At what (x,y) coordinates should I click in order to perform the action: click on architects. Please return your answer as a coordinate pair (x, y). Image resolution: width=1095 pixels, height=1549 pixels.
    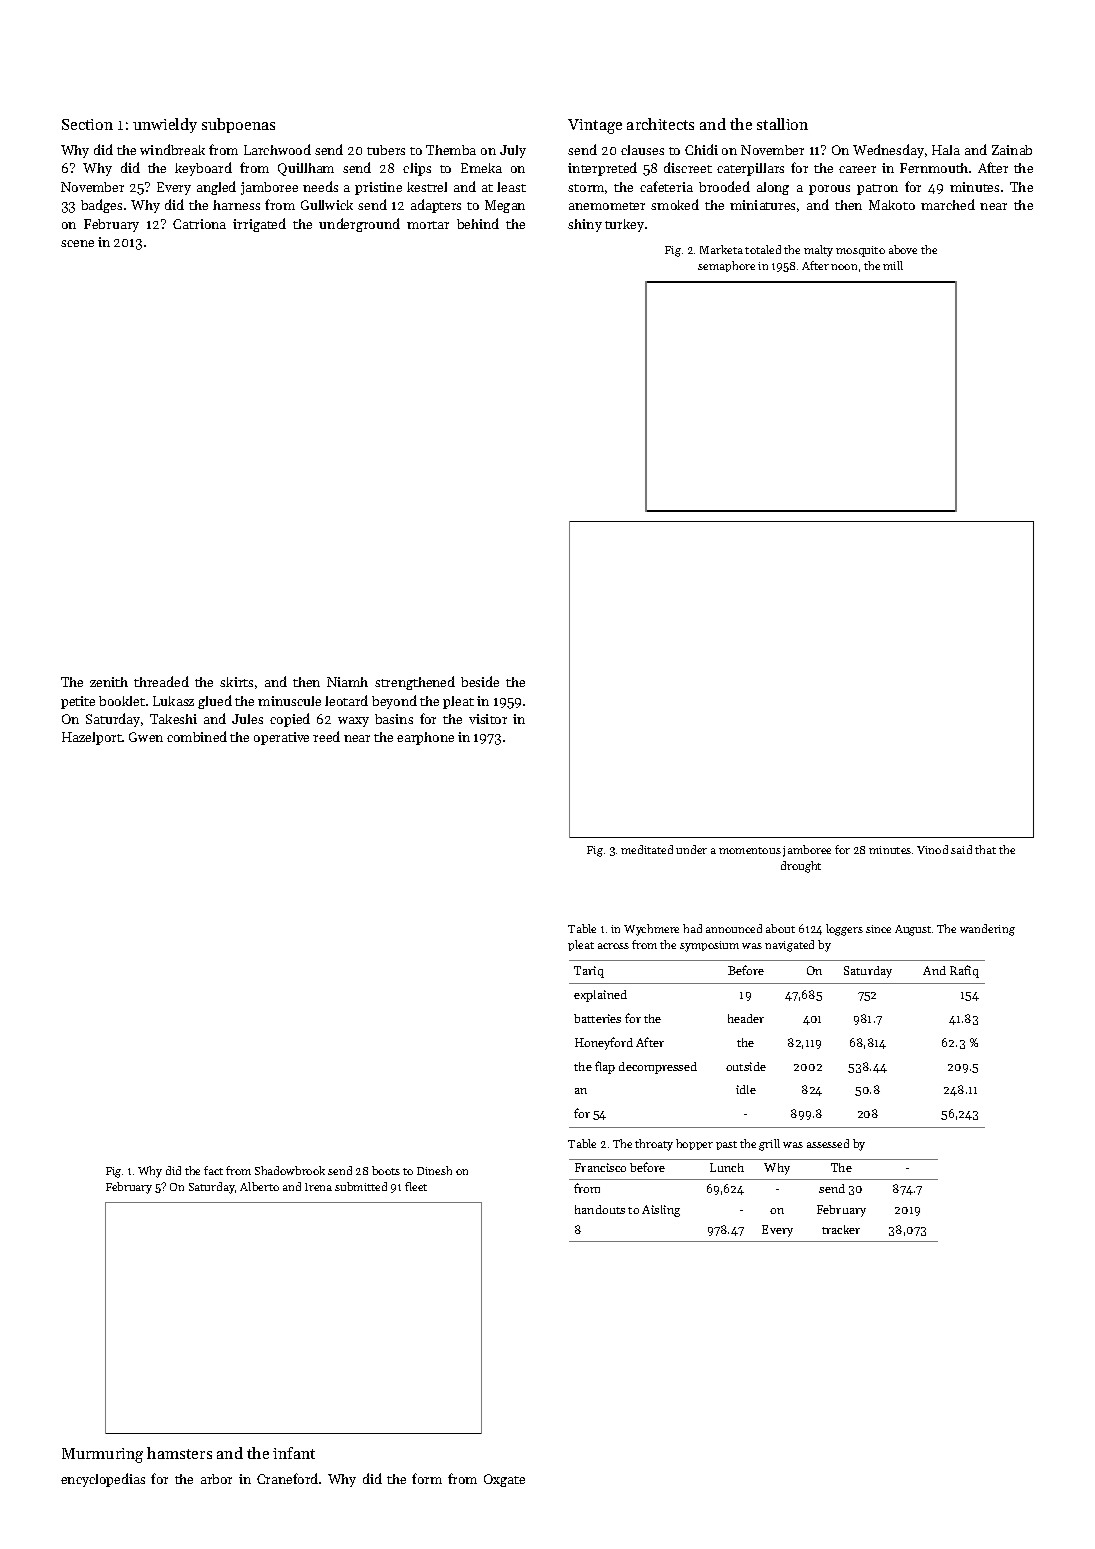
    Looking at the image, I should click on (660, 124).
